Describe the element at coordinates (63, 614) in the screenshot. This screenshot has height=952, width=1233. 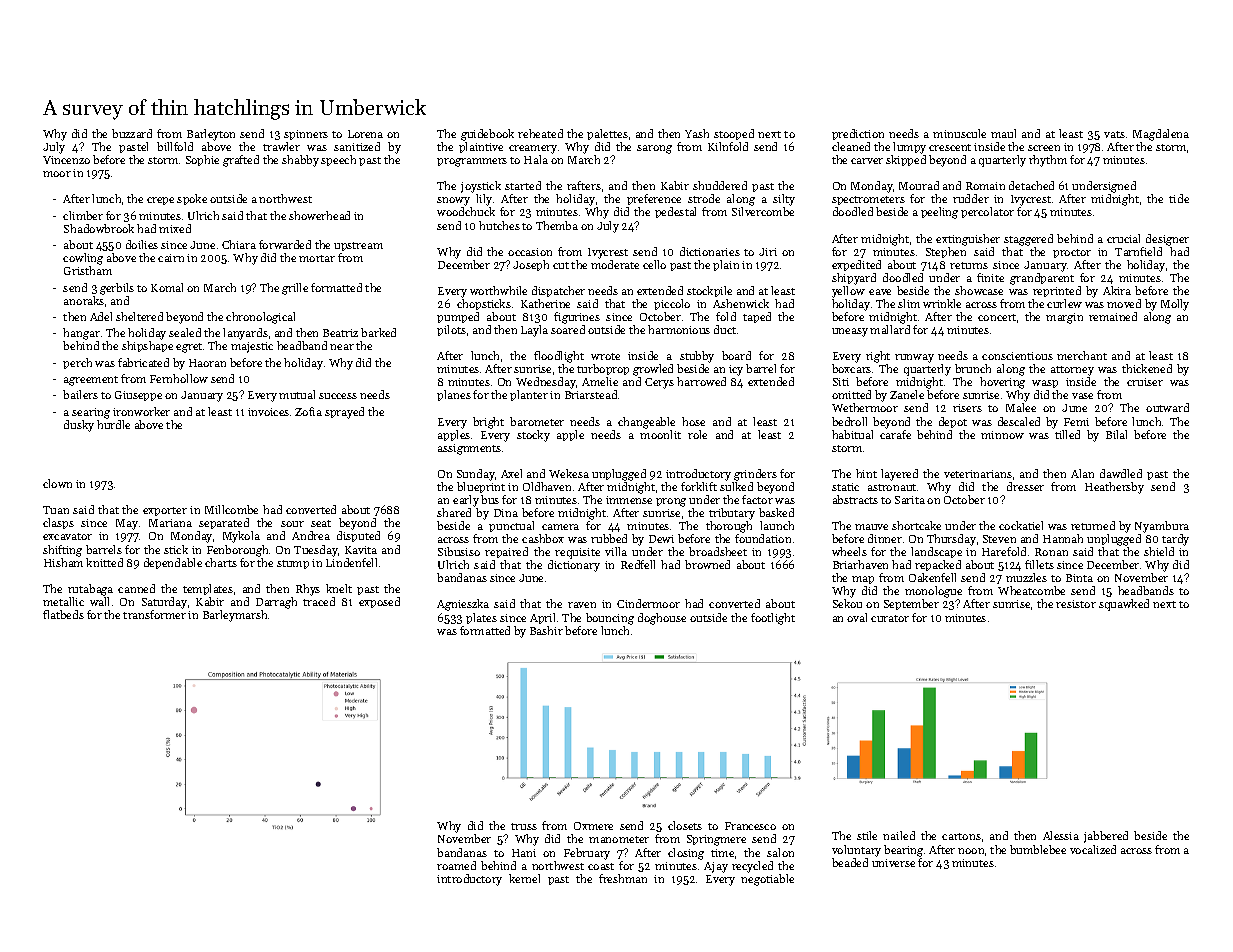
I see `flatbeds` at that location.
